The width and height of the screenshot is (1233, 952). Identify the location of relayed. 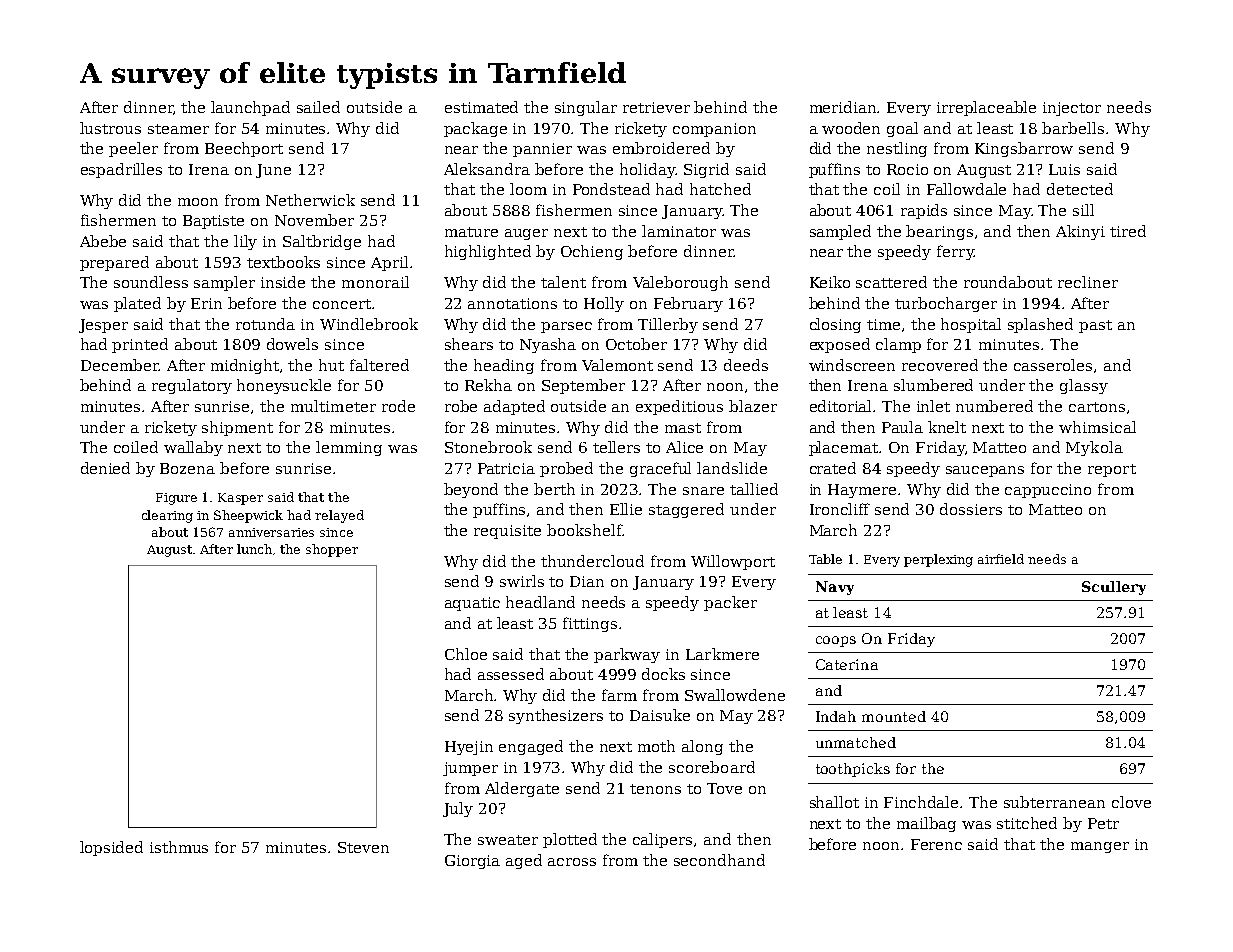
(339, 516).
